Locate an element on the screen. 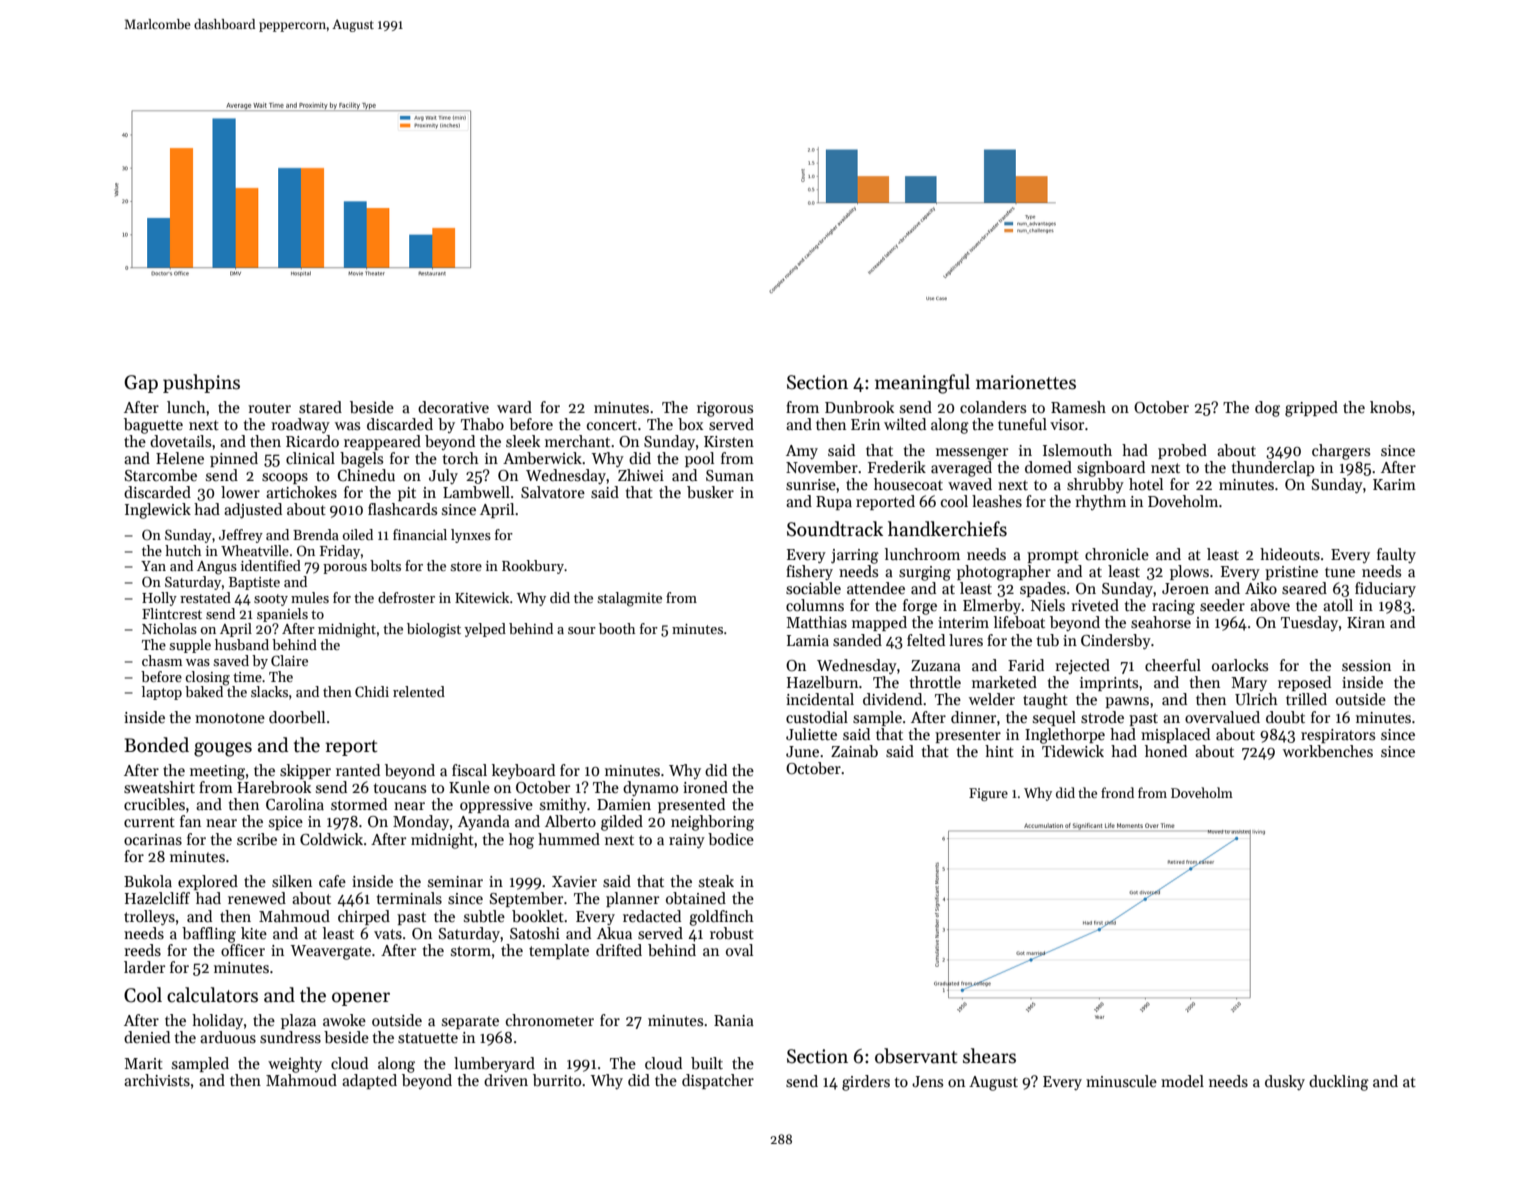 The image size is (1540, 1190). pushpins is located at coordinates (201, 383).
